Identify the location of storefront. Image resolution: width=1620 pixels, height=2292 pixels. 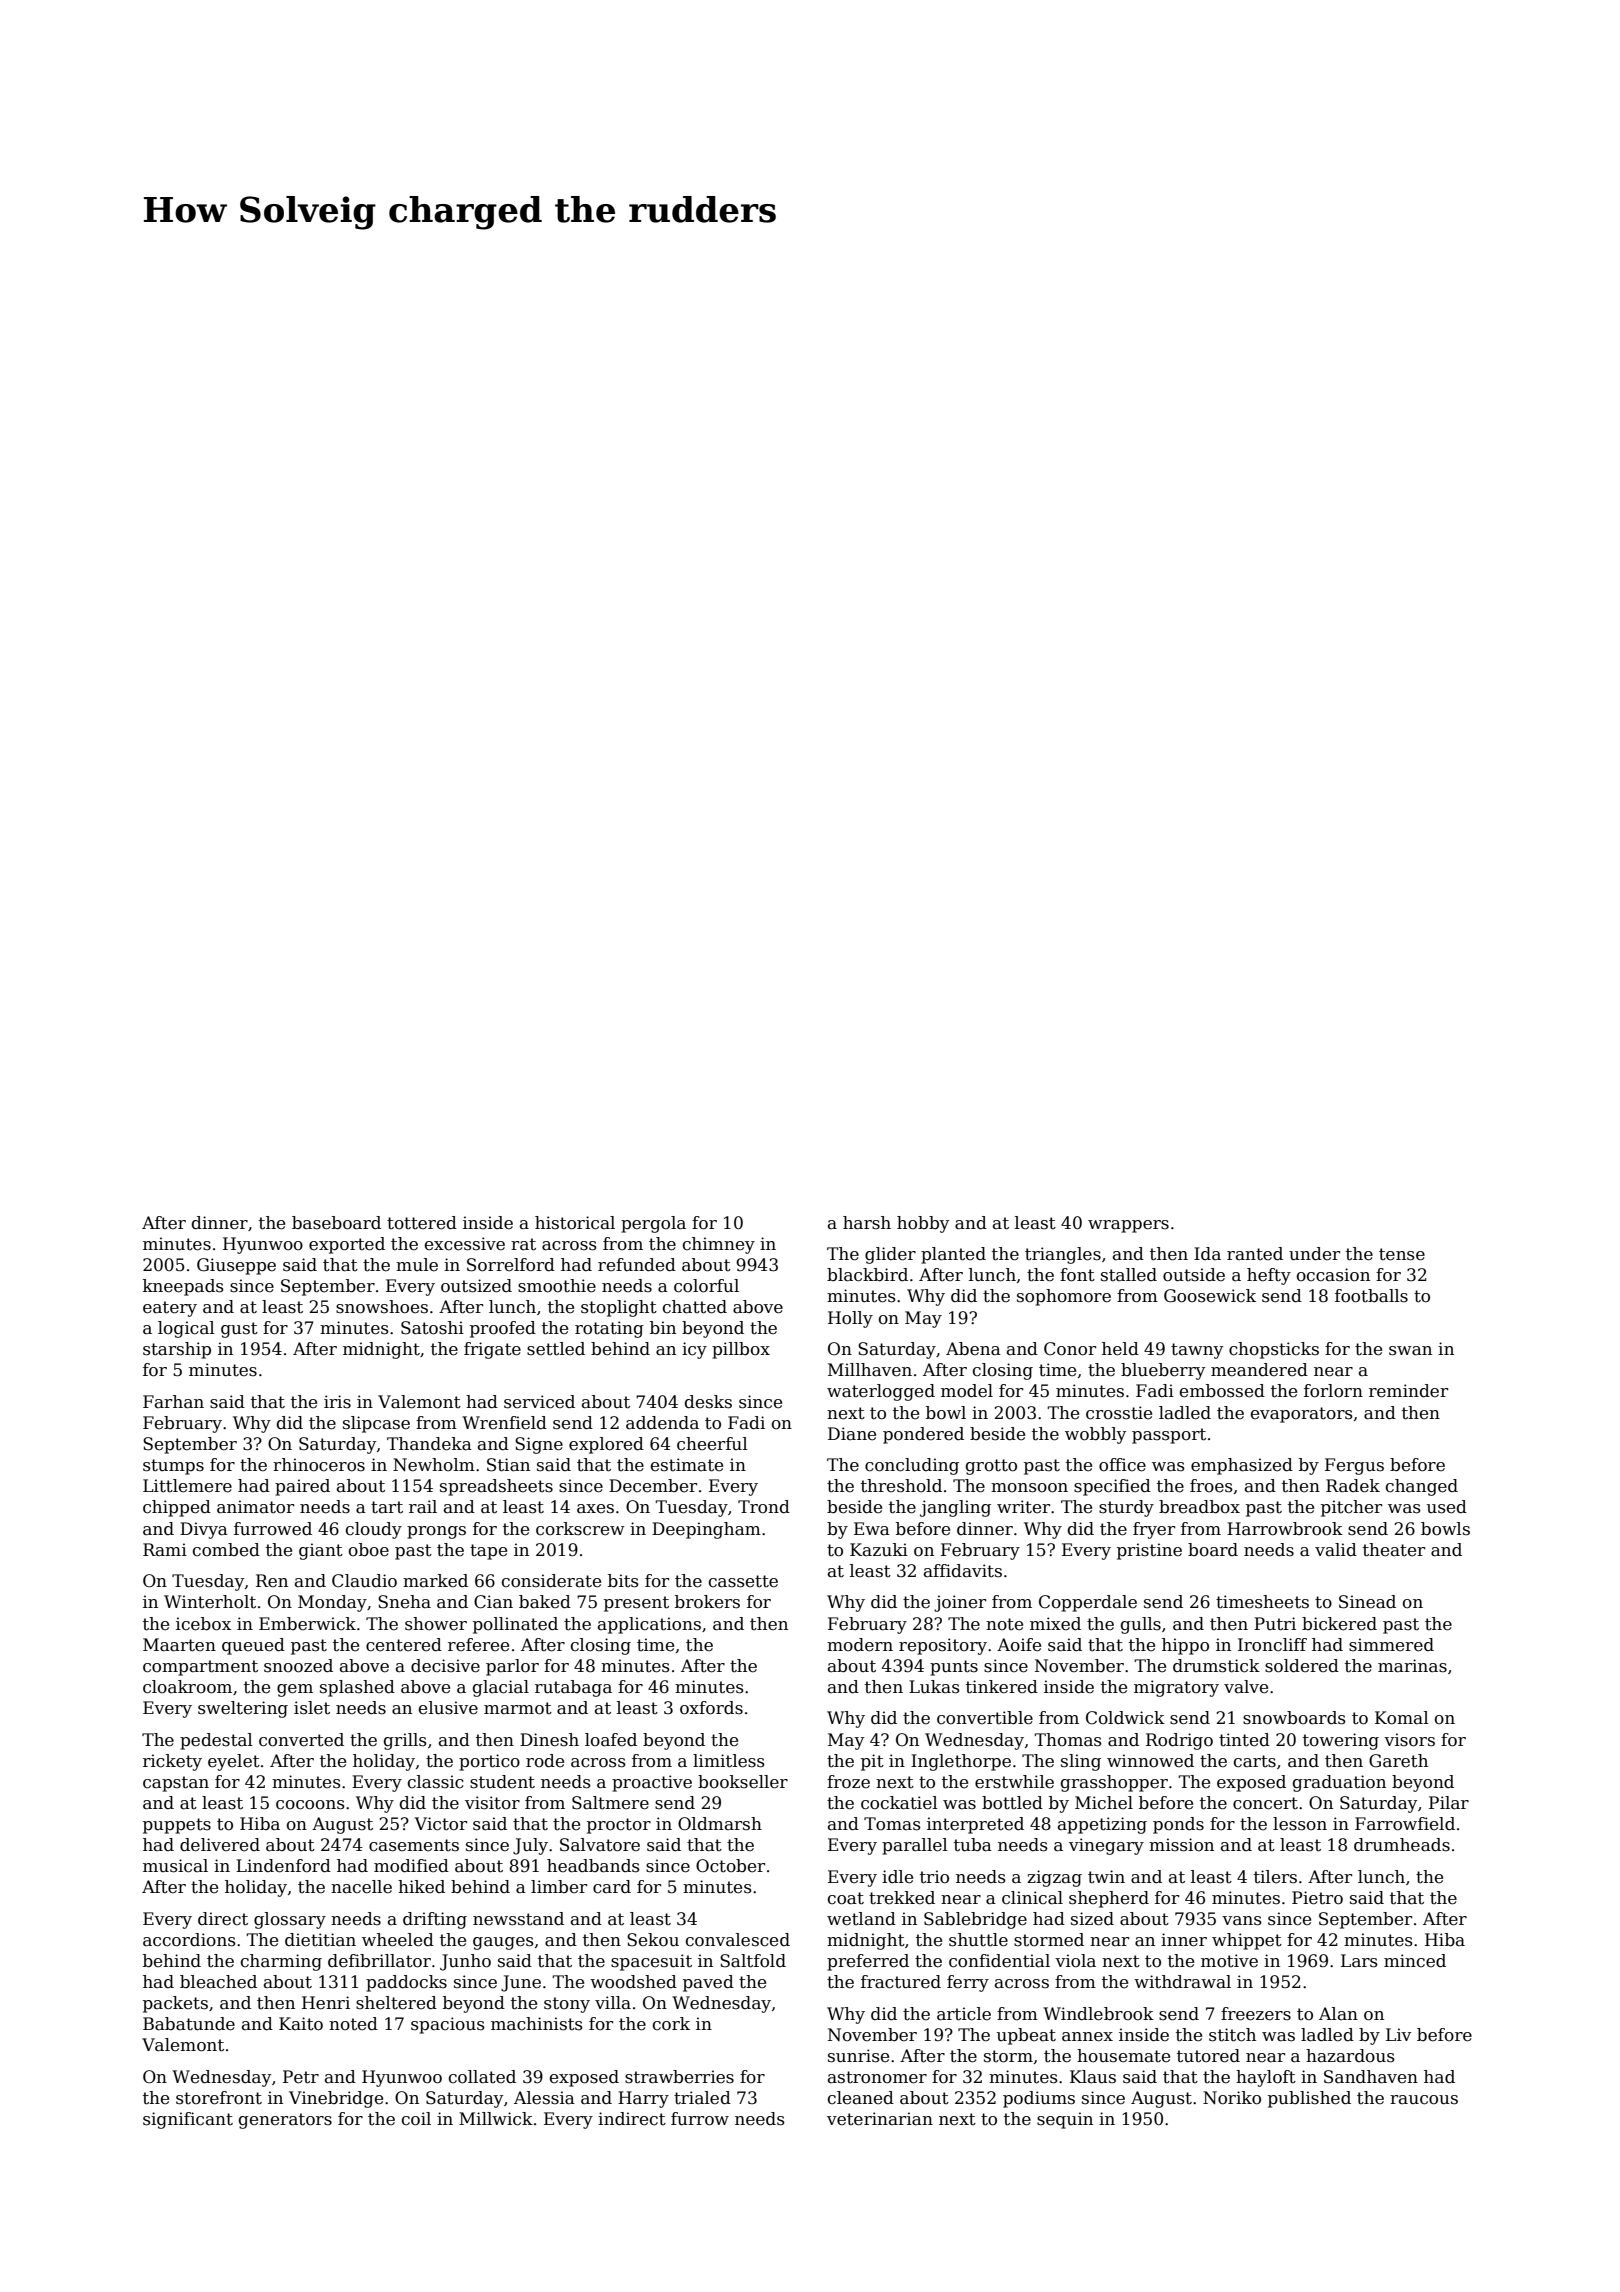
(219, 2098).
